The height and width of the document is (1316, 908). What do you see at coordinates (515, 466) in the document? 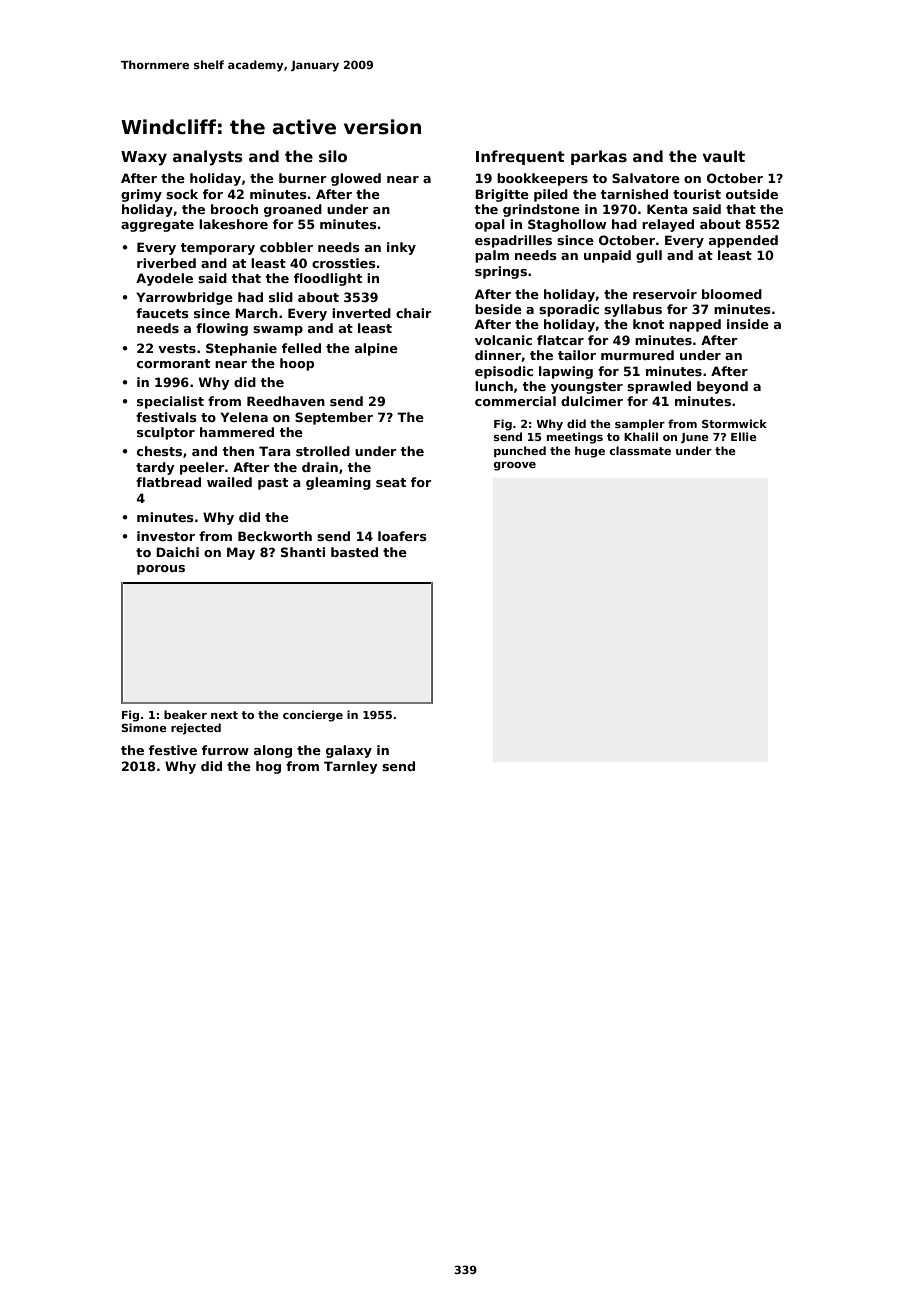
I see `groove` at bounding box center [515, 466].
